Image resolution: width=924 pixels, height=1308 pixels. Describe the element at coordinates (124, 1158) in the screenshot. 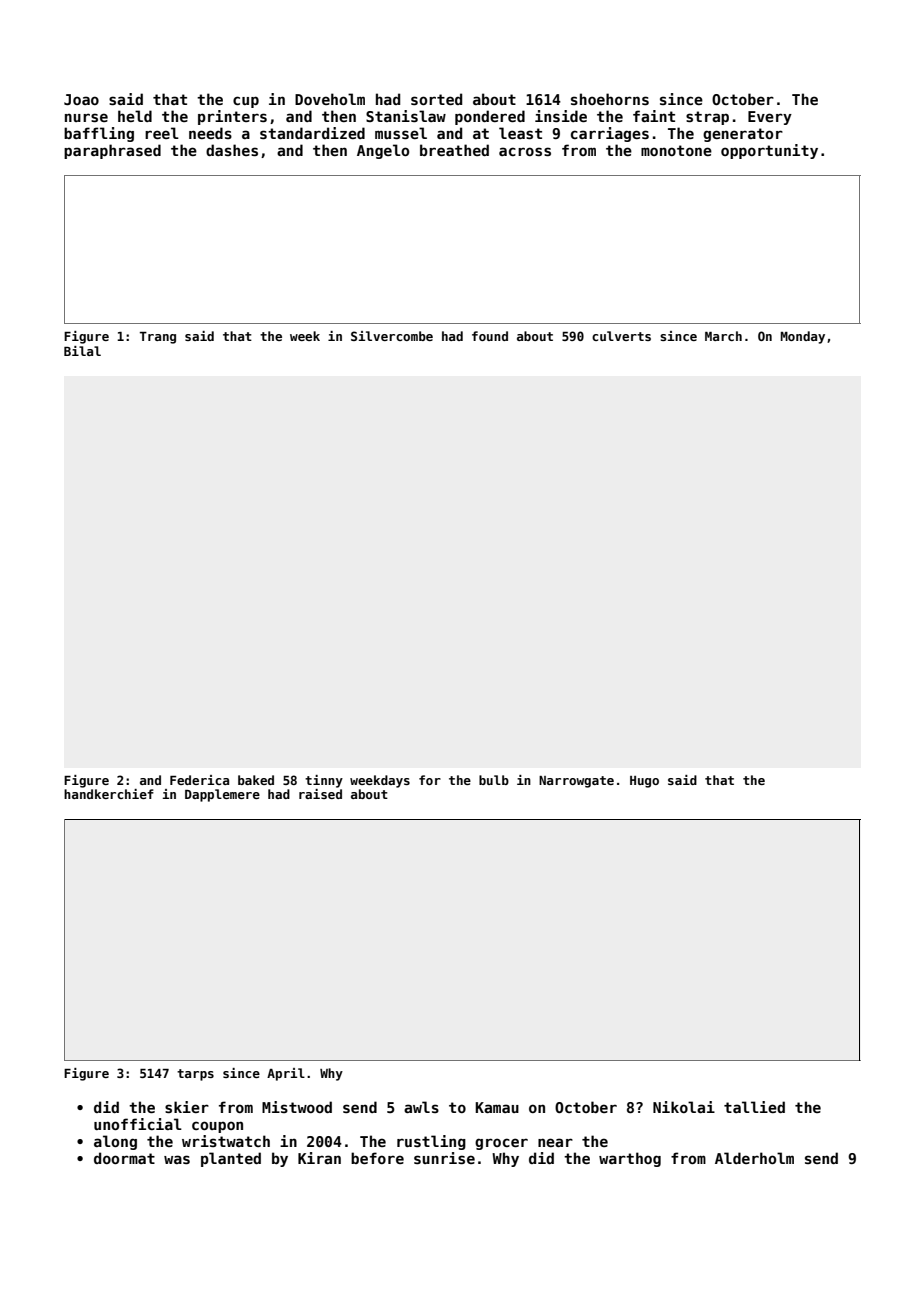

I see `doormat` at that location.
